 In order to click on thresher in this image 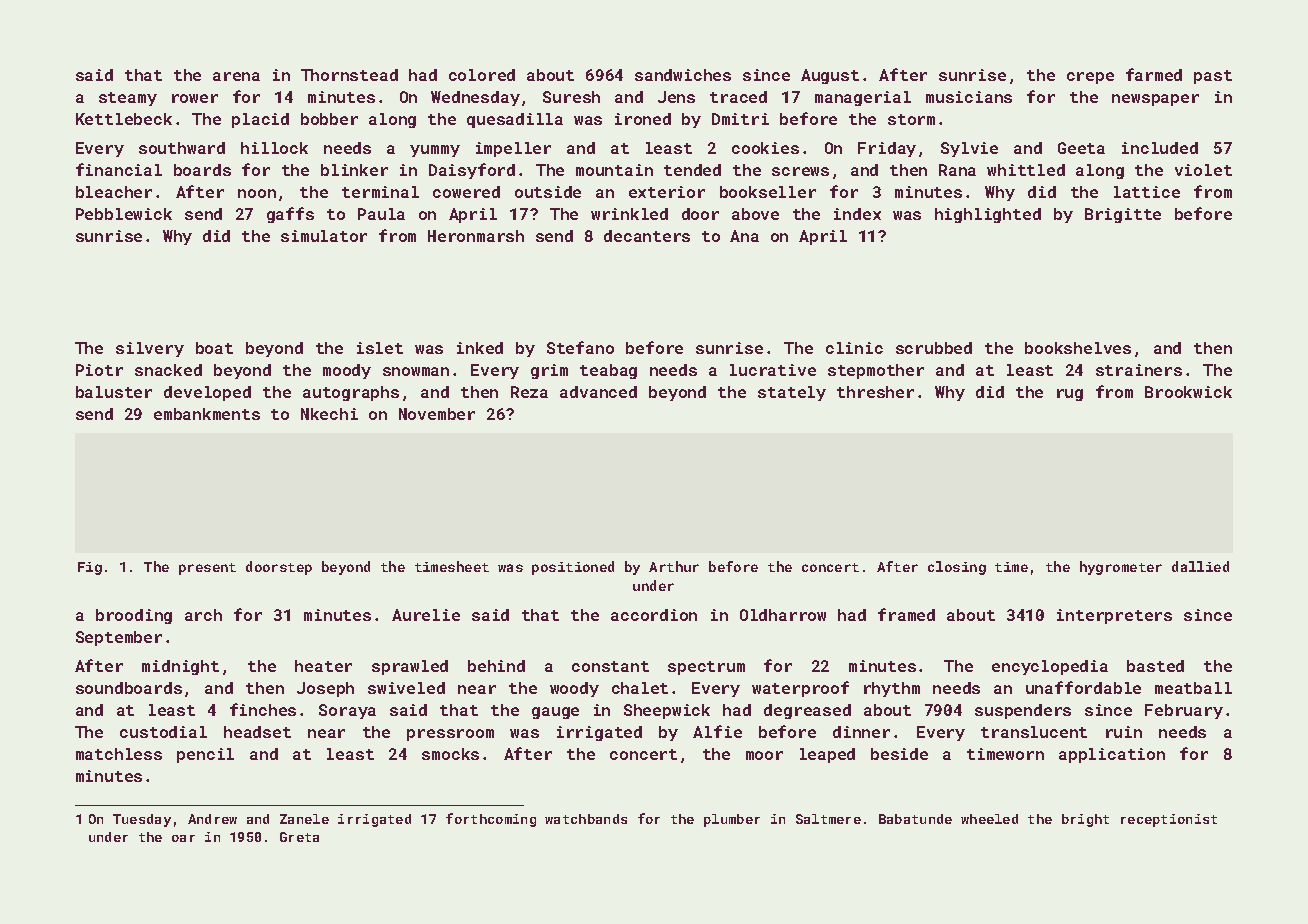, I will do `click(875, 392)`.
